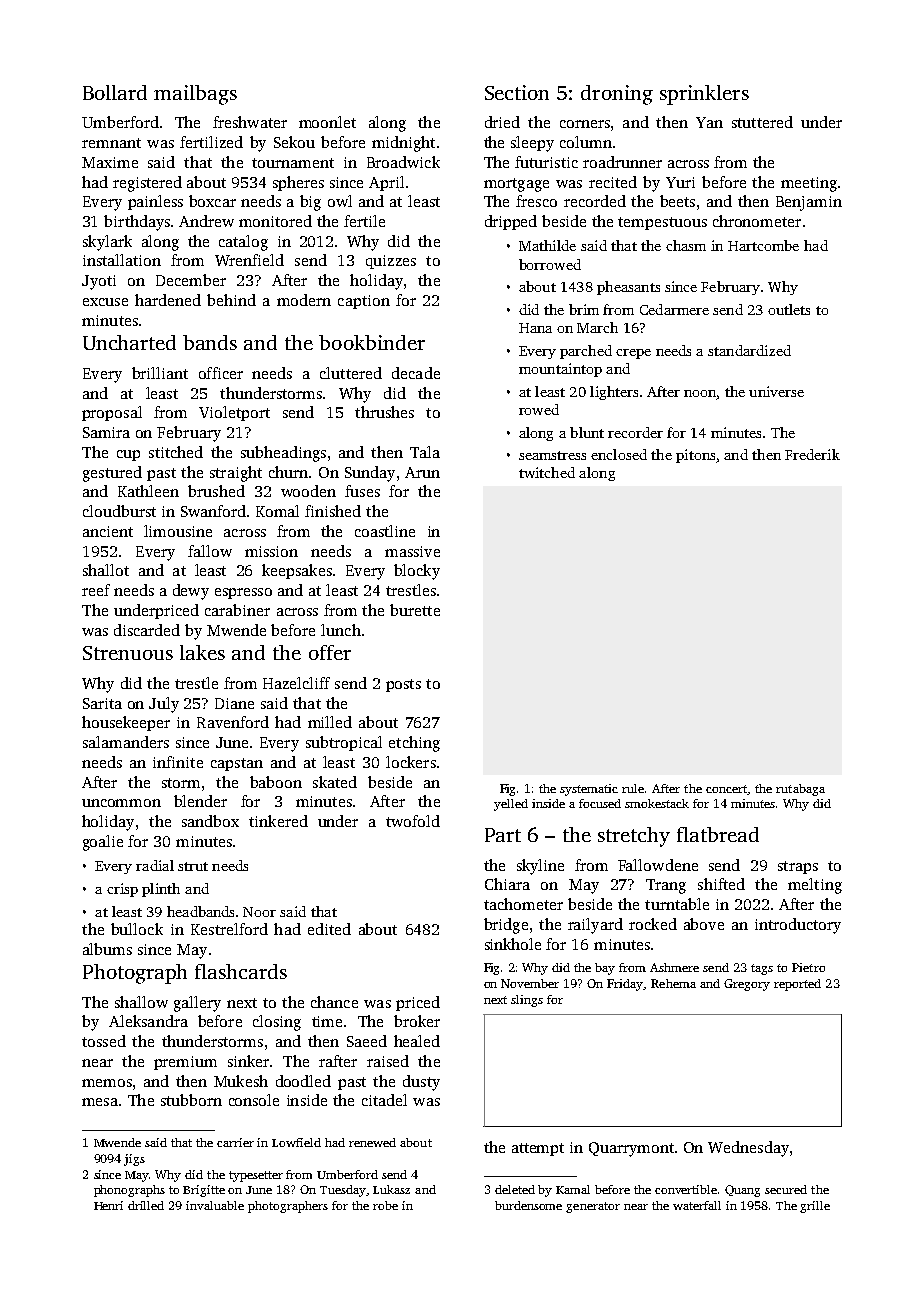 The image size is (924, 1308). I want to click on caption, so click(364, 302).
